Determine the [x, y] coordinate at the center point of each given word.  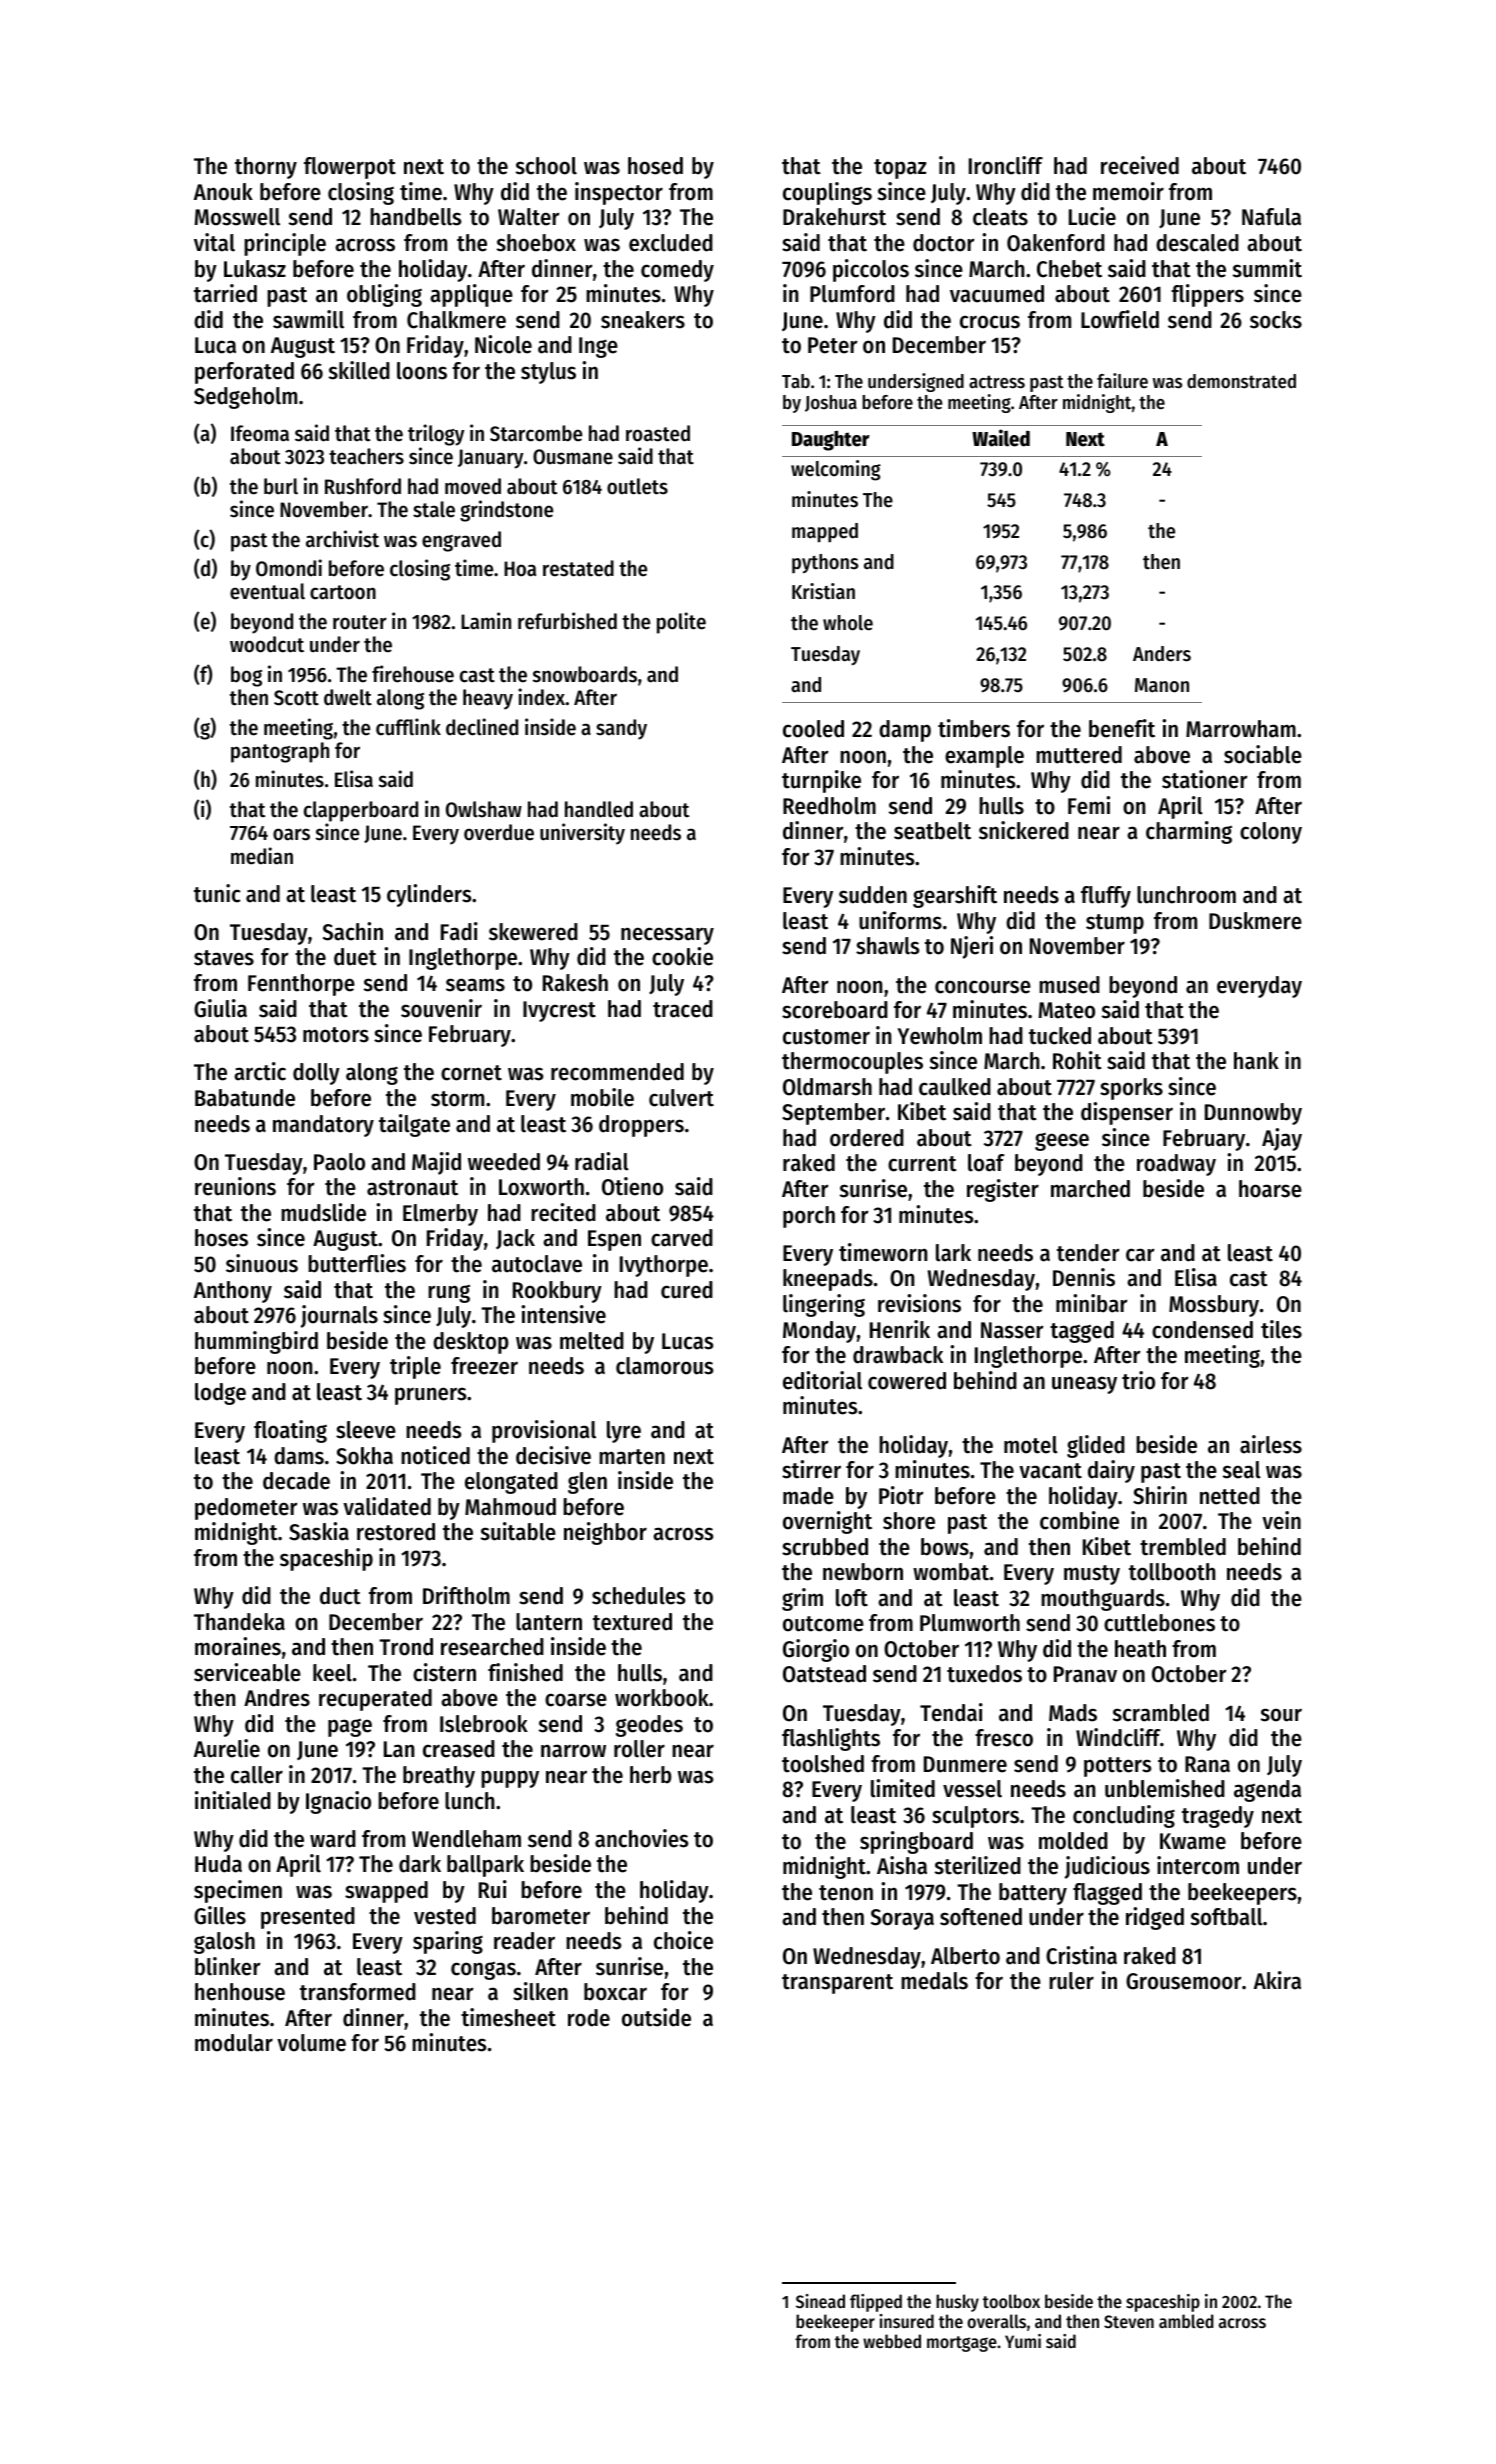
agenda [1267, 1791]
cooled [813, 729]
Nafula [1271, 217]
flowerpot [350, 168]
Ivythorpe [664, 1266]
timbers [974, 728]
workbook [662, 1698]
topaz [900, 169]
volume [311, 2043]
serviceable [247, 1672]
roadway [1176, 1165]
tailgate [414, 1125]
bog [246, 676]
